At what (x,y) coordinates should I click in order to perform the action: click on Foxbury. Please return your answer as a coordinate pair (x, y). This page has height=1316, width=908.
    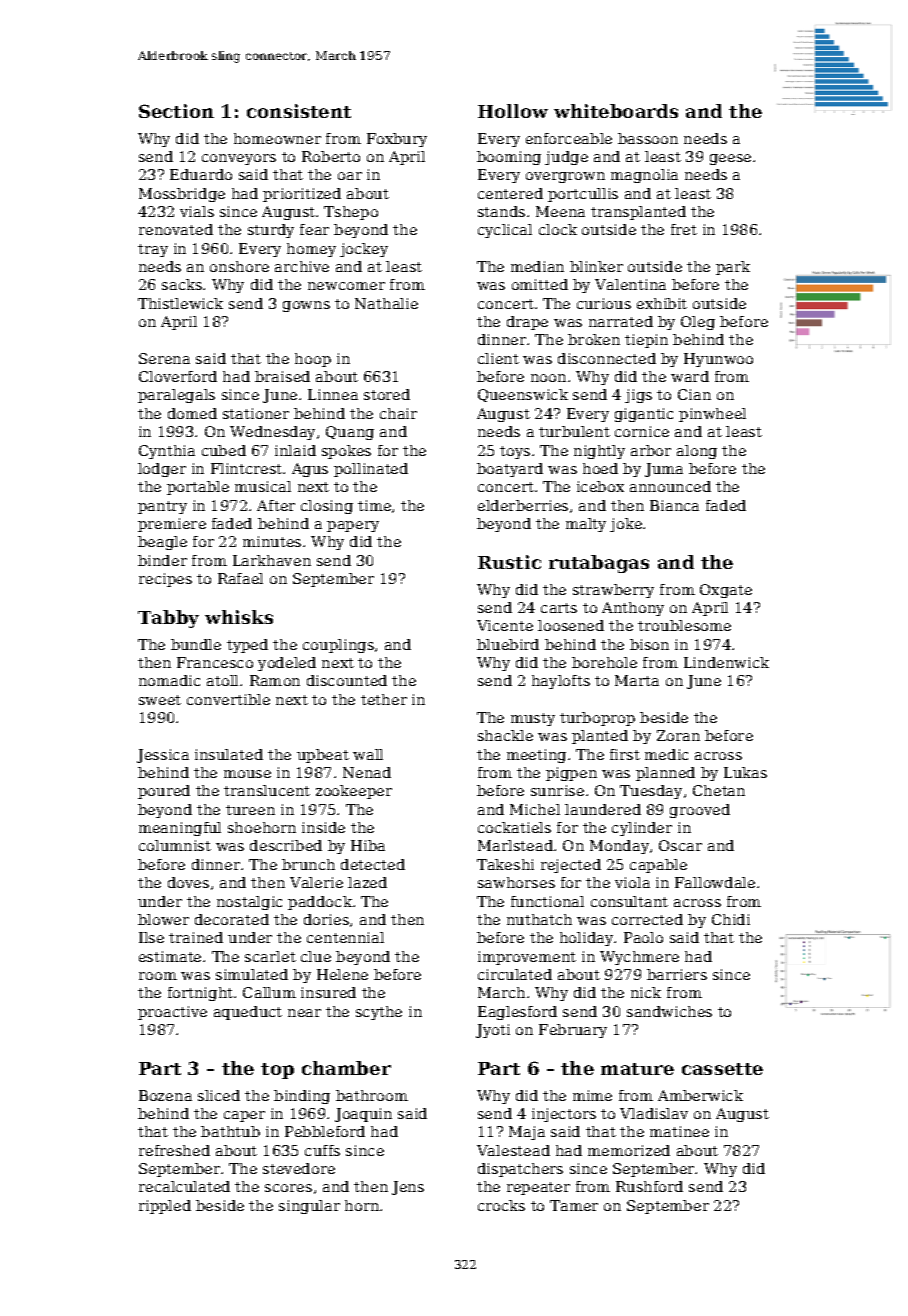
    Looking at the image, I should click on (397, 140).
